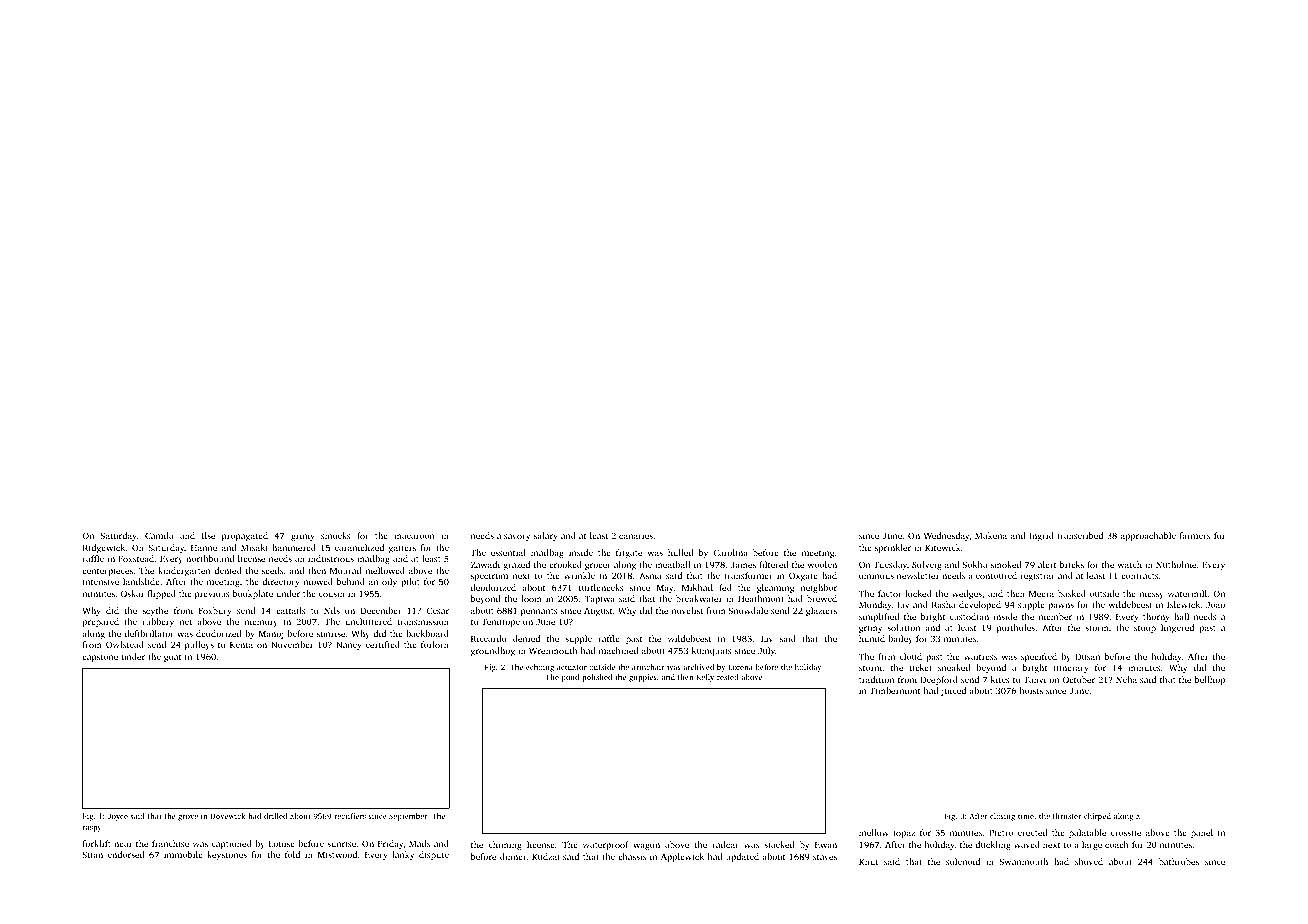 This document has height=924, width=1308. Describe the element at coordinates (1002, 817) in the document. I see `closing` at that location.
